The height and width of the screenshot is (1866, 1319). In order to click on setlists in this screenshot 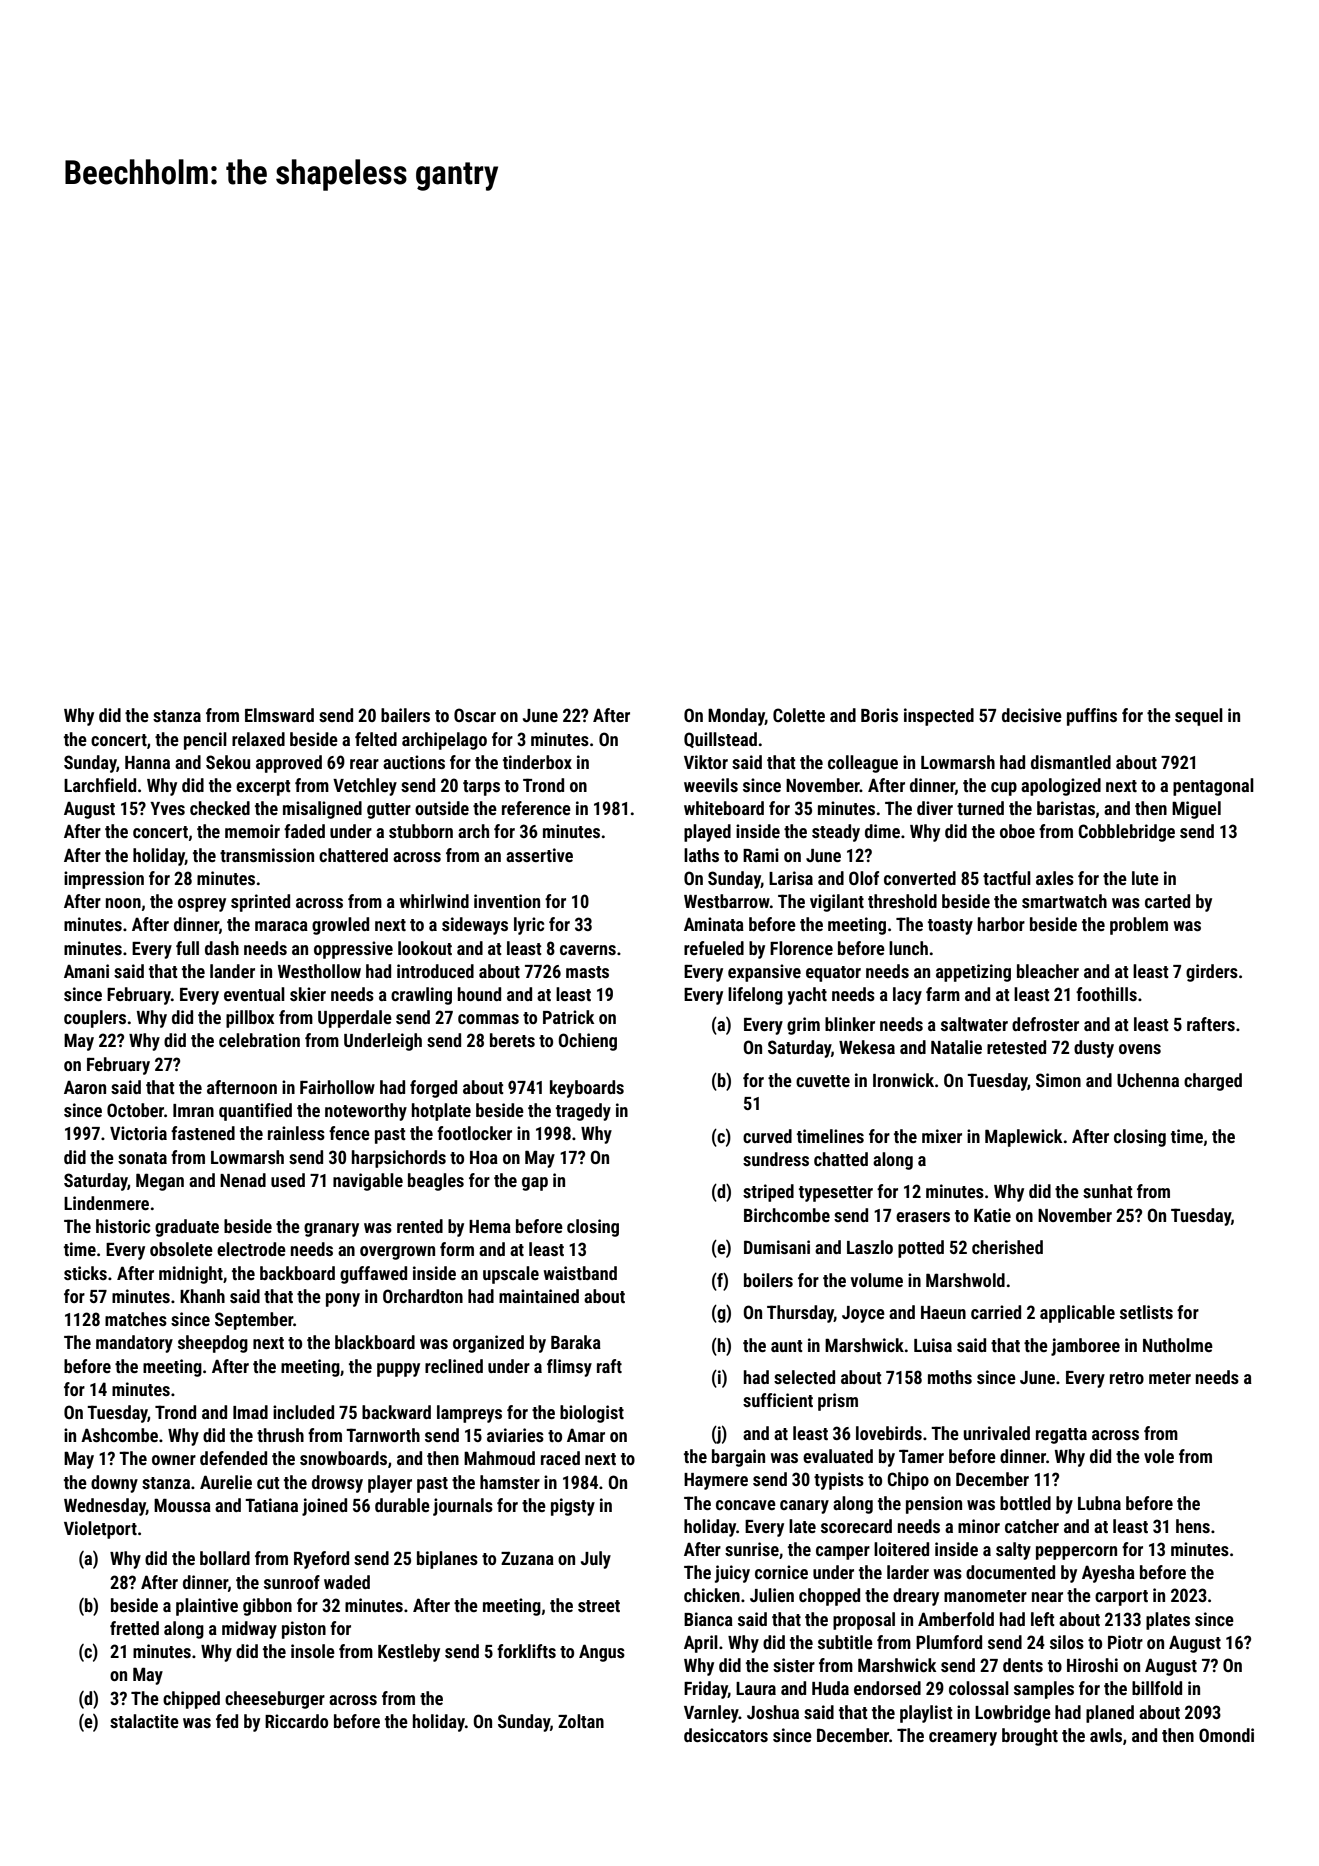, I will do `click(1146, 1312)`.
